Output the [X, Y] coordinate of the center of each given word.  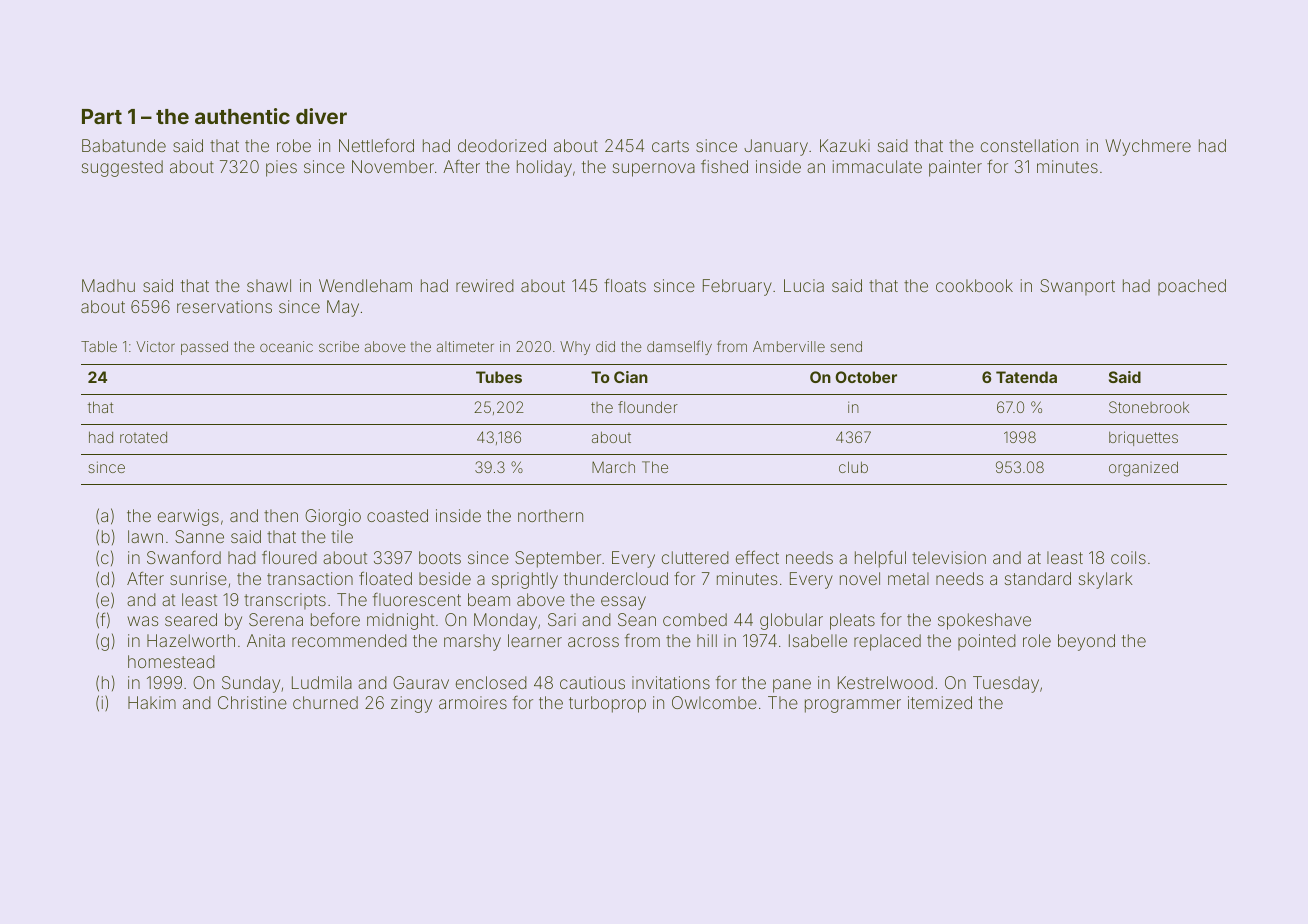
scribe [339, 346]
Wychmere [1148, 147]
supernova [654, 170]
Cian [631, 377]
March [613, 467]
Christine [252, 702]
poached [1192, 287]
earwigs [188, 517]
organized [1143, 469]
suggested [122, 168]
